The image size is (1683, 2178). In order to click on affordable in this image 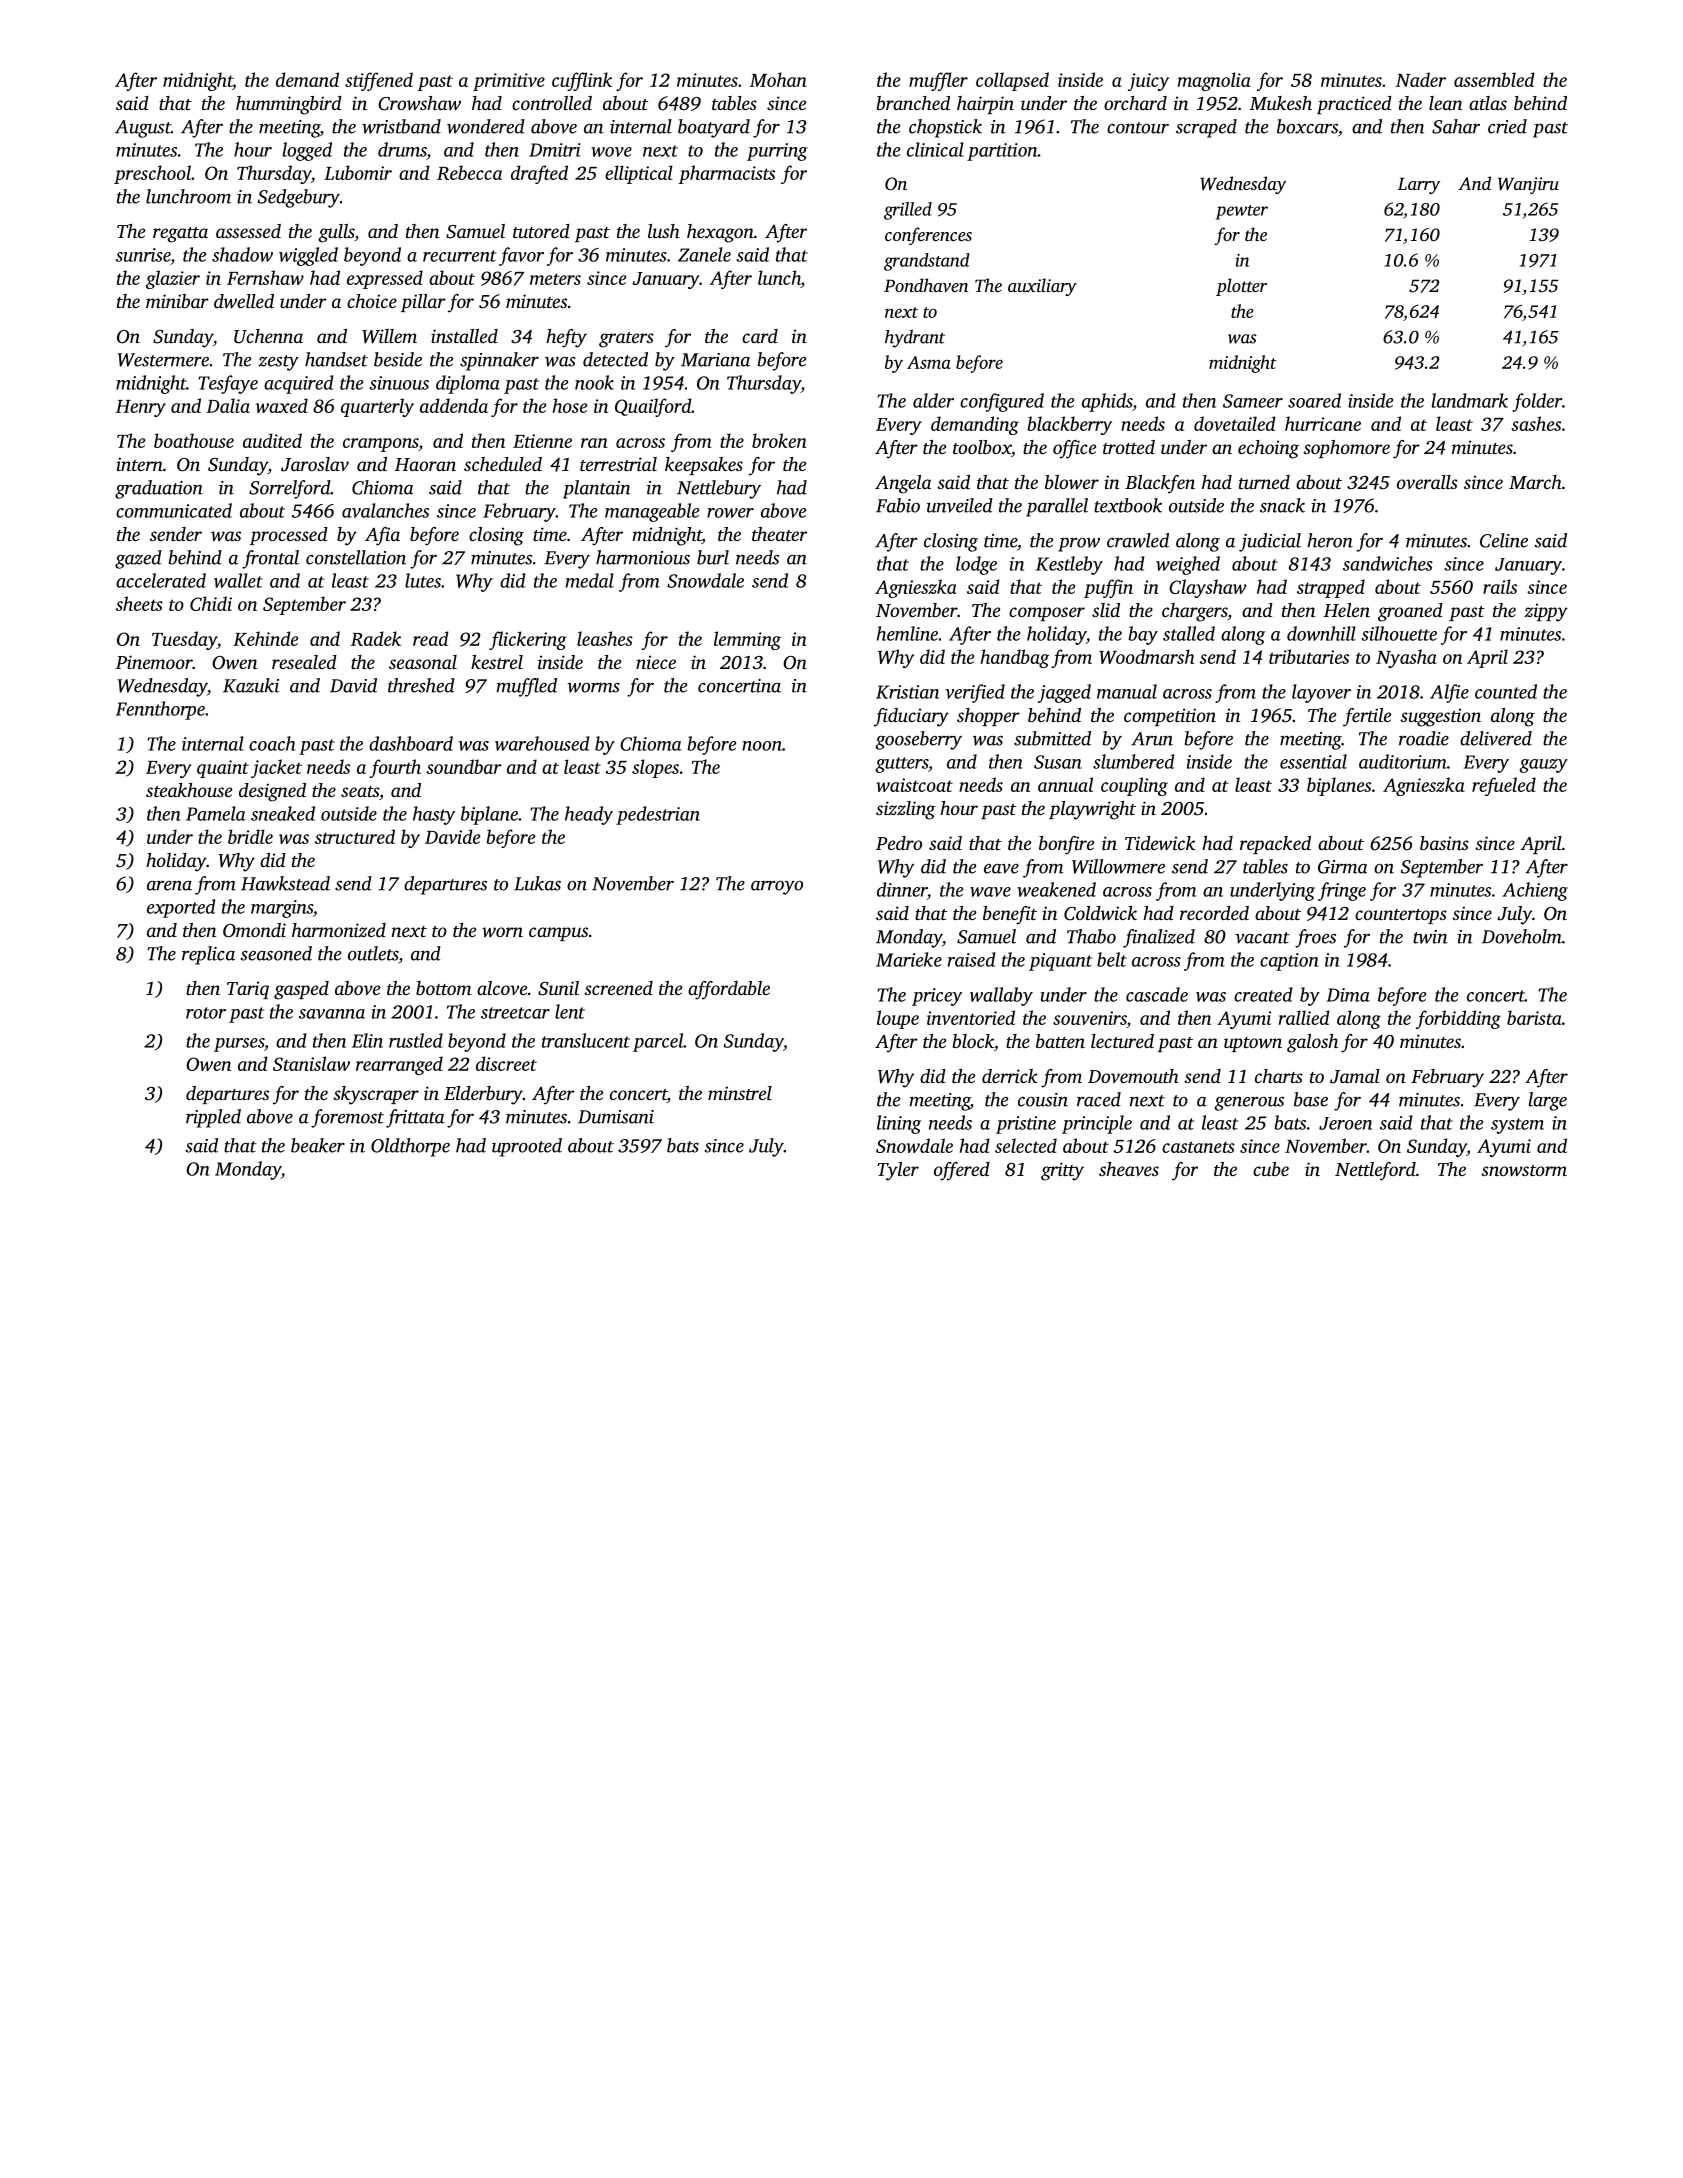, I will do `click(729, 990)`.
